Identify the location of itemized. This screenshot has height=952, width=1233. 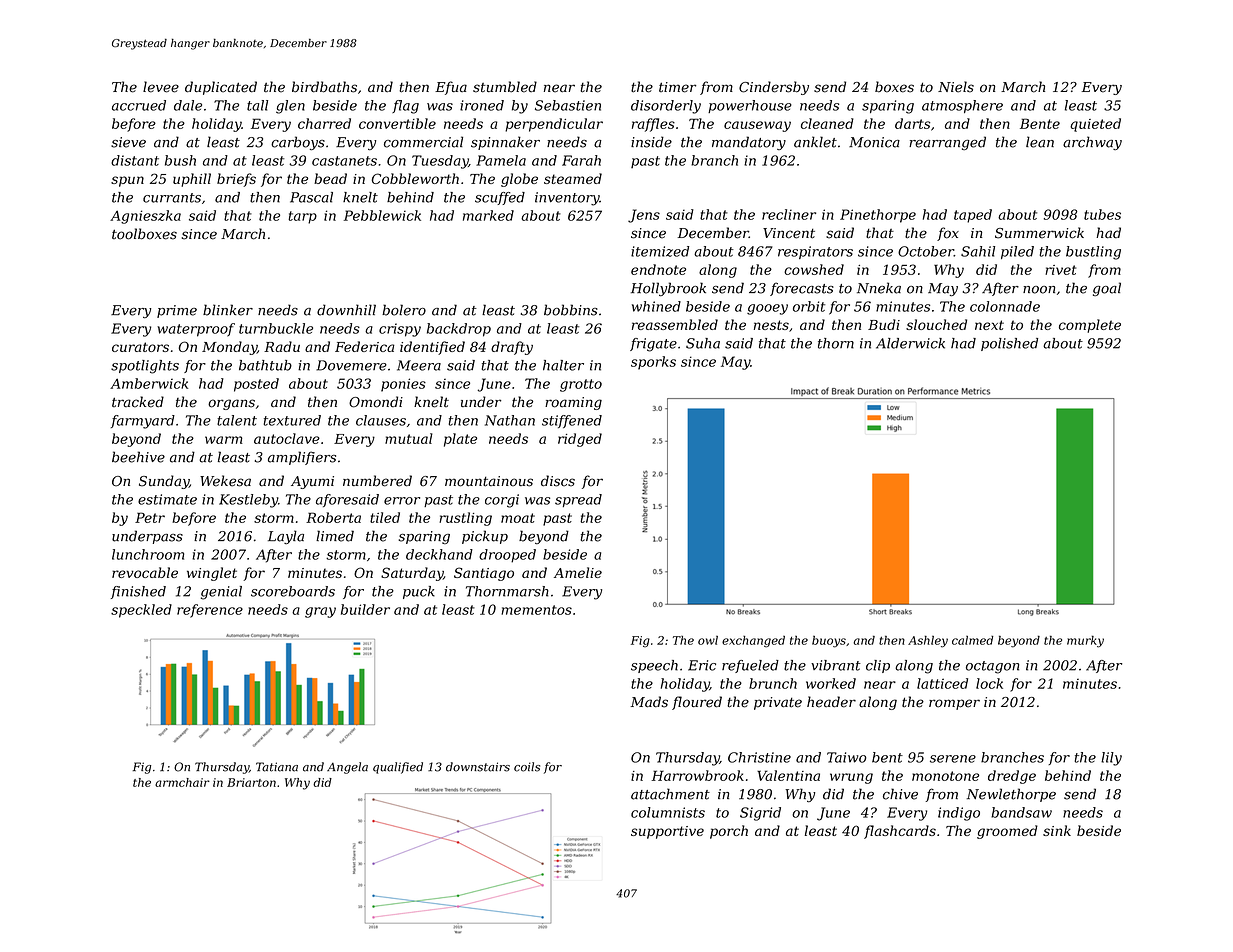
(660, 251).
